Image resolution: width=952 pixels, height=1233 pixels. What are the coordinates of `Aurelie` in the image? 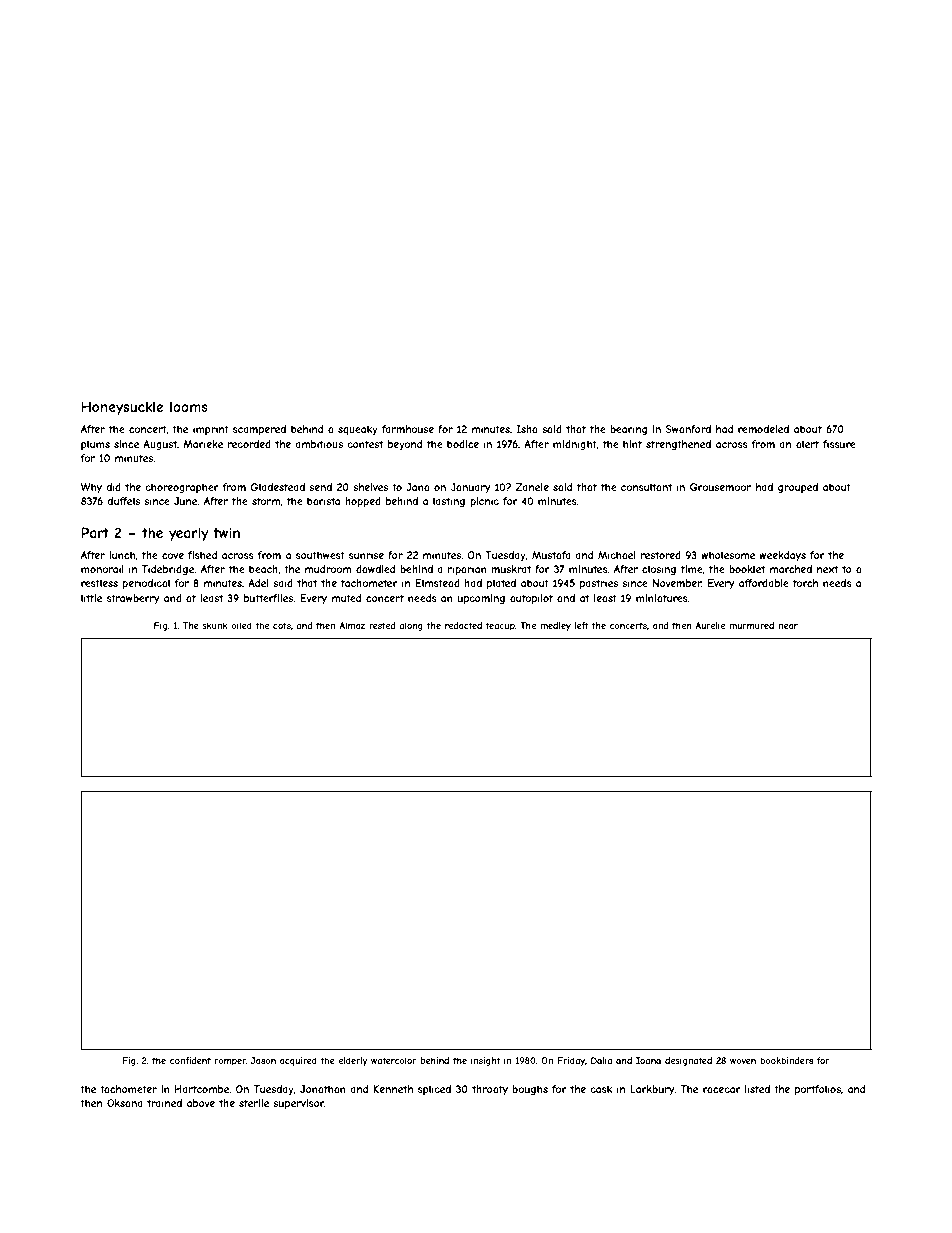 It's located at (710, 625).
